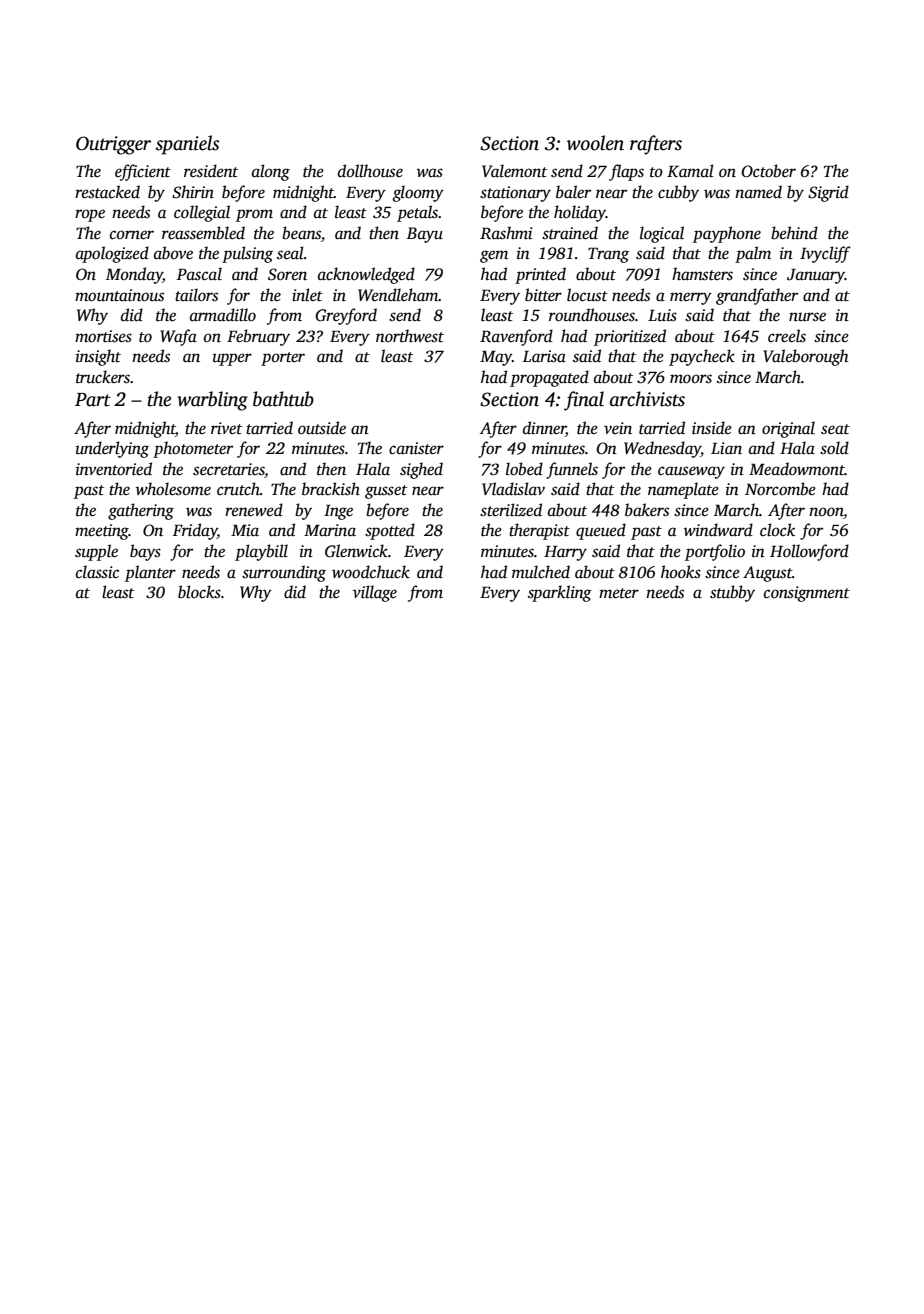 Image resolution: width=924 pixels, height=1314 pixels. What do you see at coordinates (595, 143) in the document?
I see `woolen` at bounding box center [595, 143].
